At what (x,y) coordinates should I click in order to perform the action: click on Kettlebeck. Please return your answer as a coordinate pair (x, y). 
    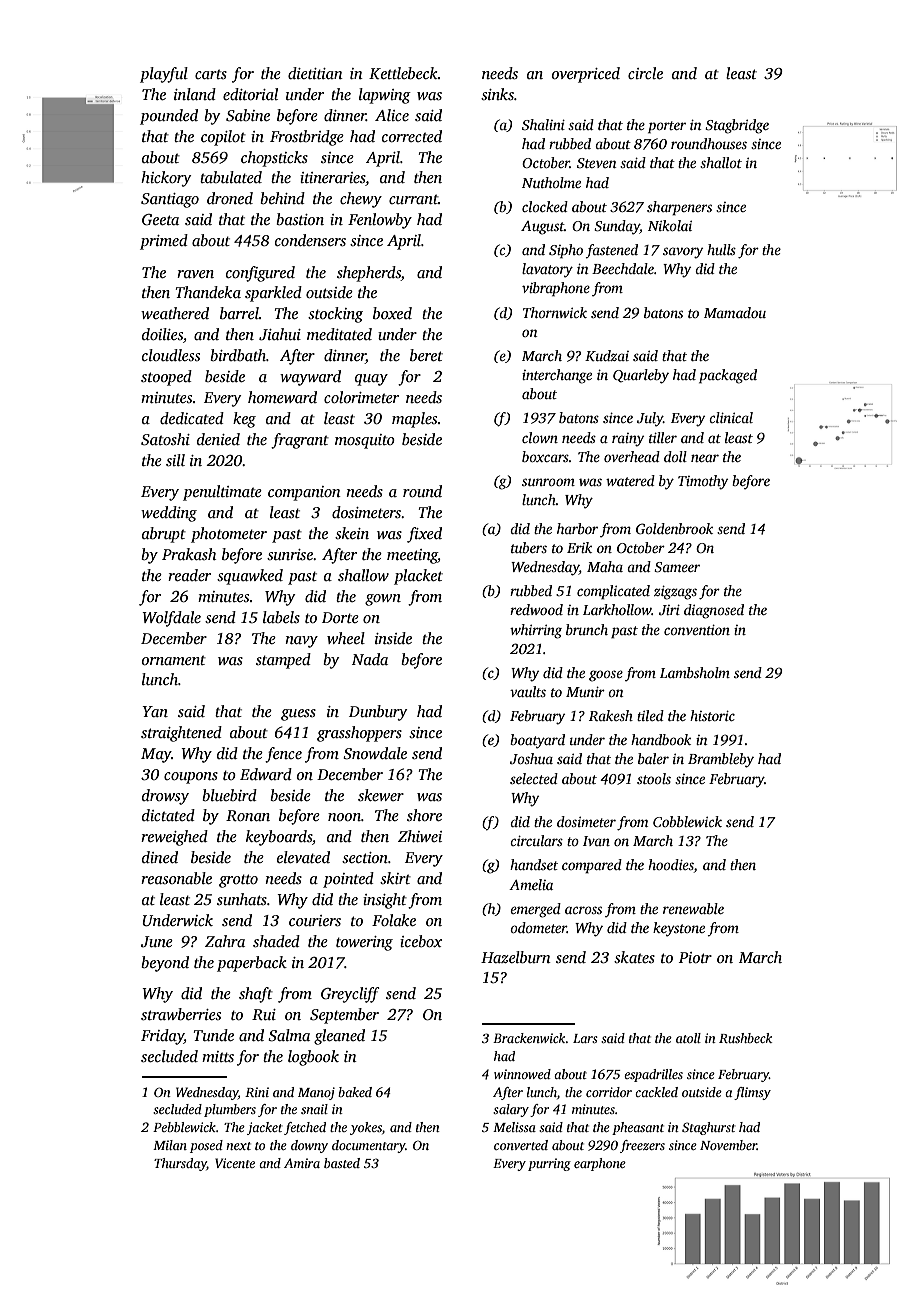
    Looking at the image, I should click on (403, 73).
